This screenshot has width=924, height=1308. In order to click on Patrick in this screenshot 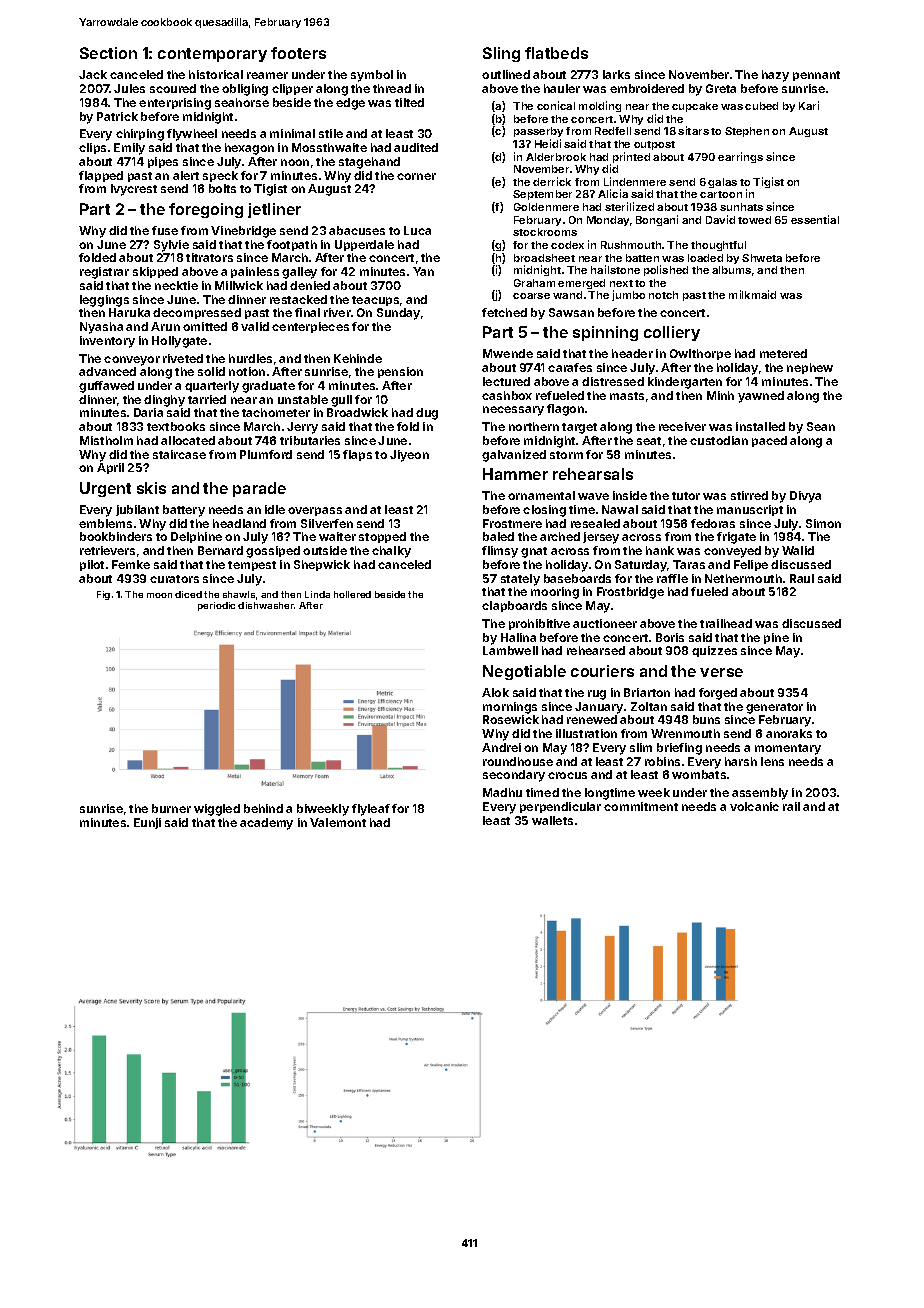, I will do `click(117, 116)`.
